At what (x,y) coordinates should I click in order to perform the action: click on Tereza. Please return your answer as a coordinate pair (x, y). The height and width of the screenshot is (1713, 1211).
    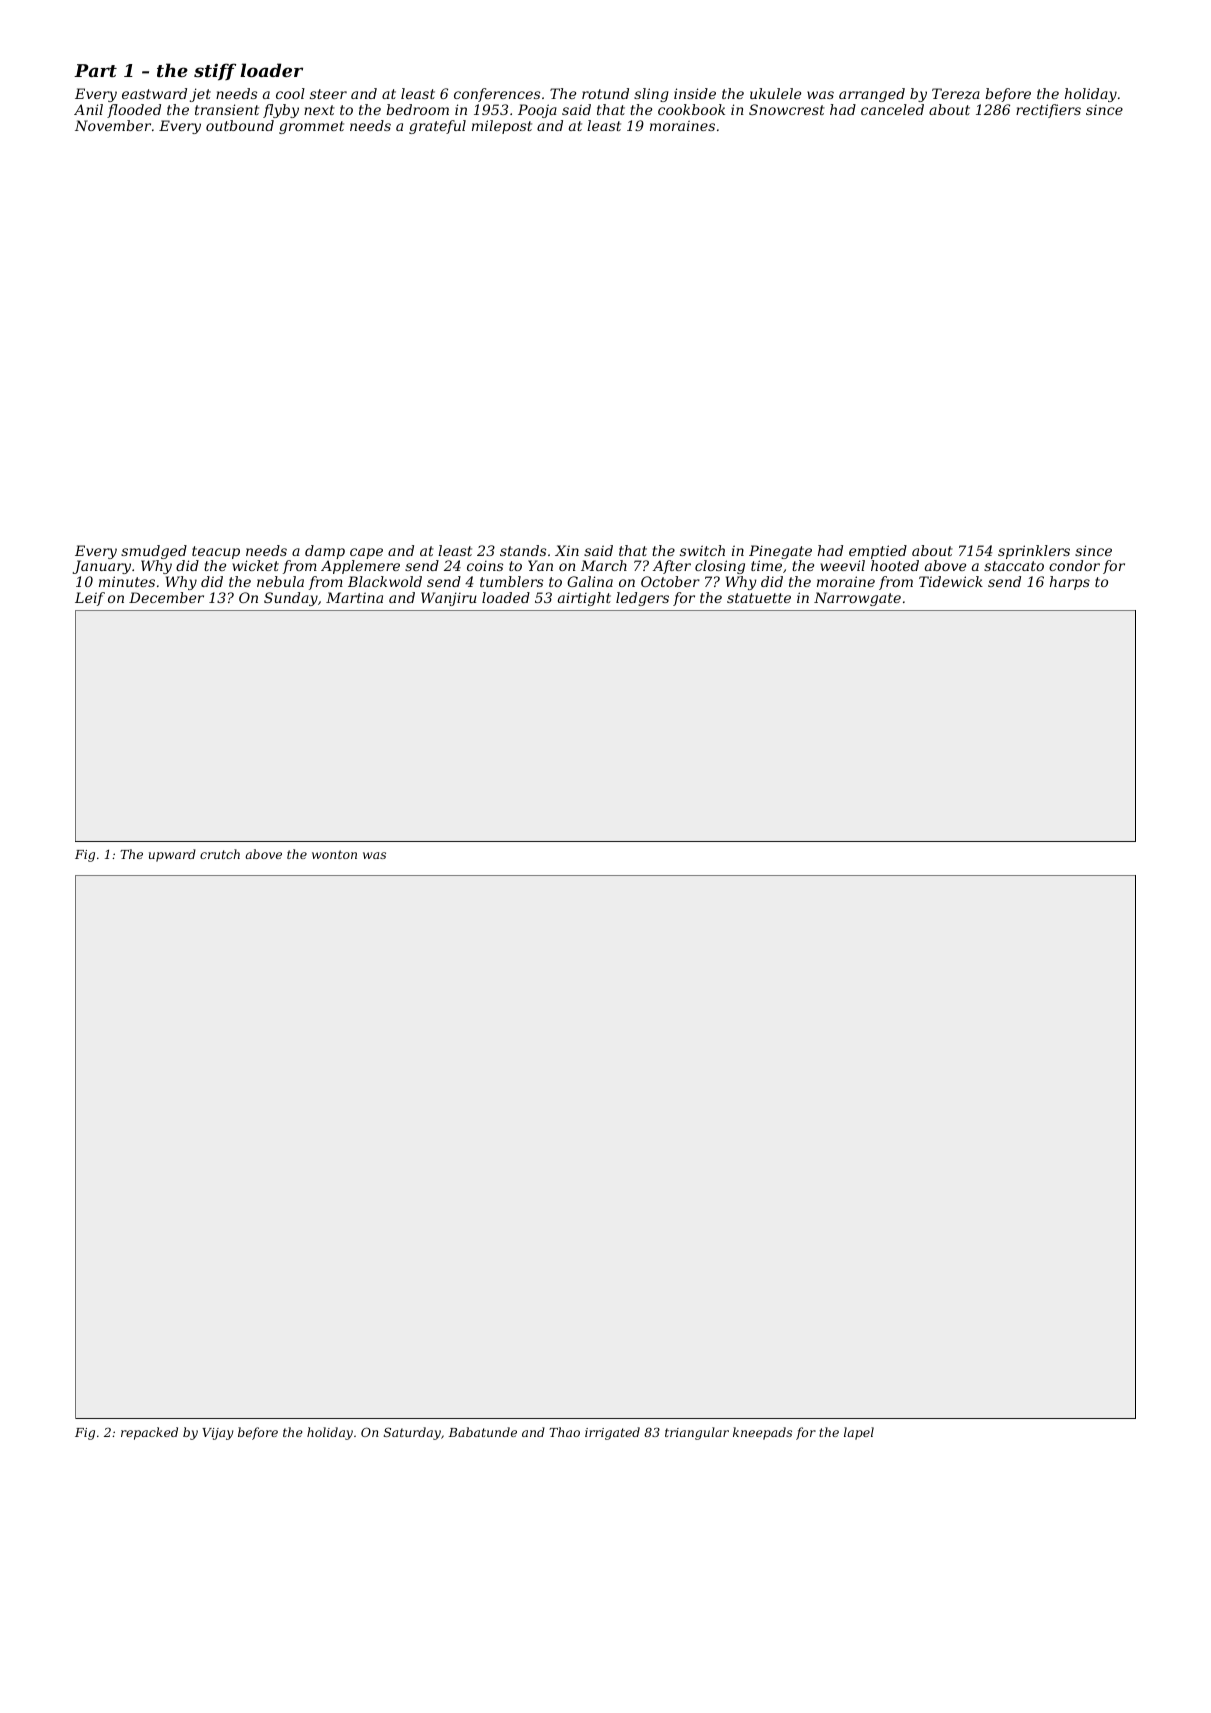
    Looking at the image, I should click on (956, 94).
